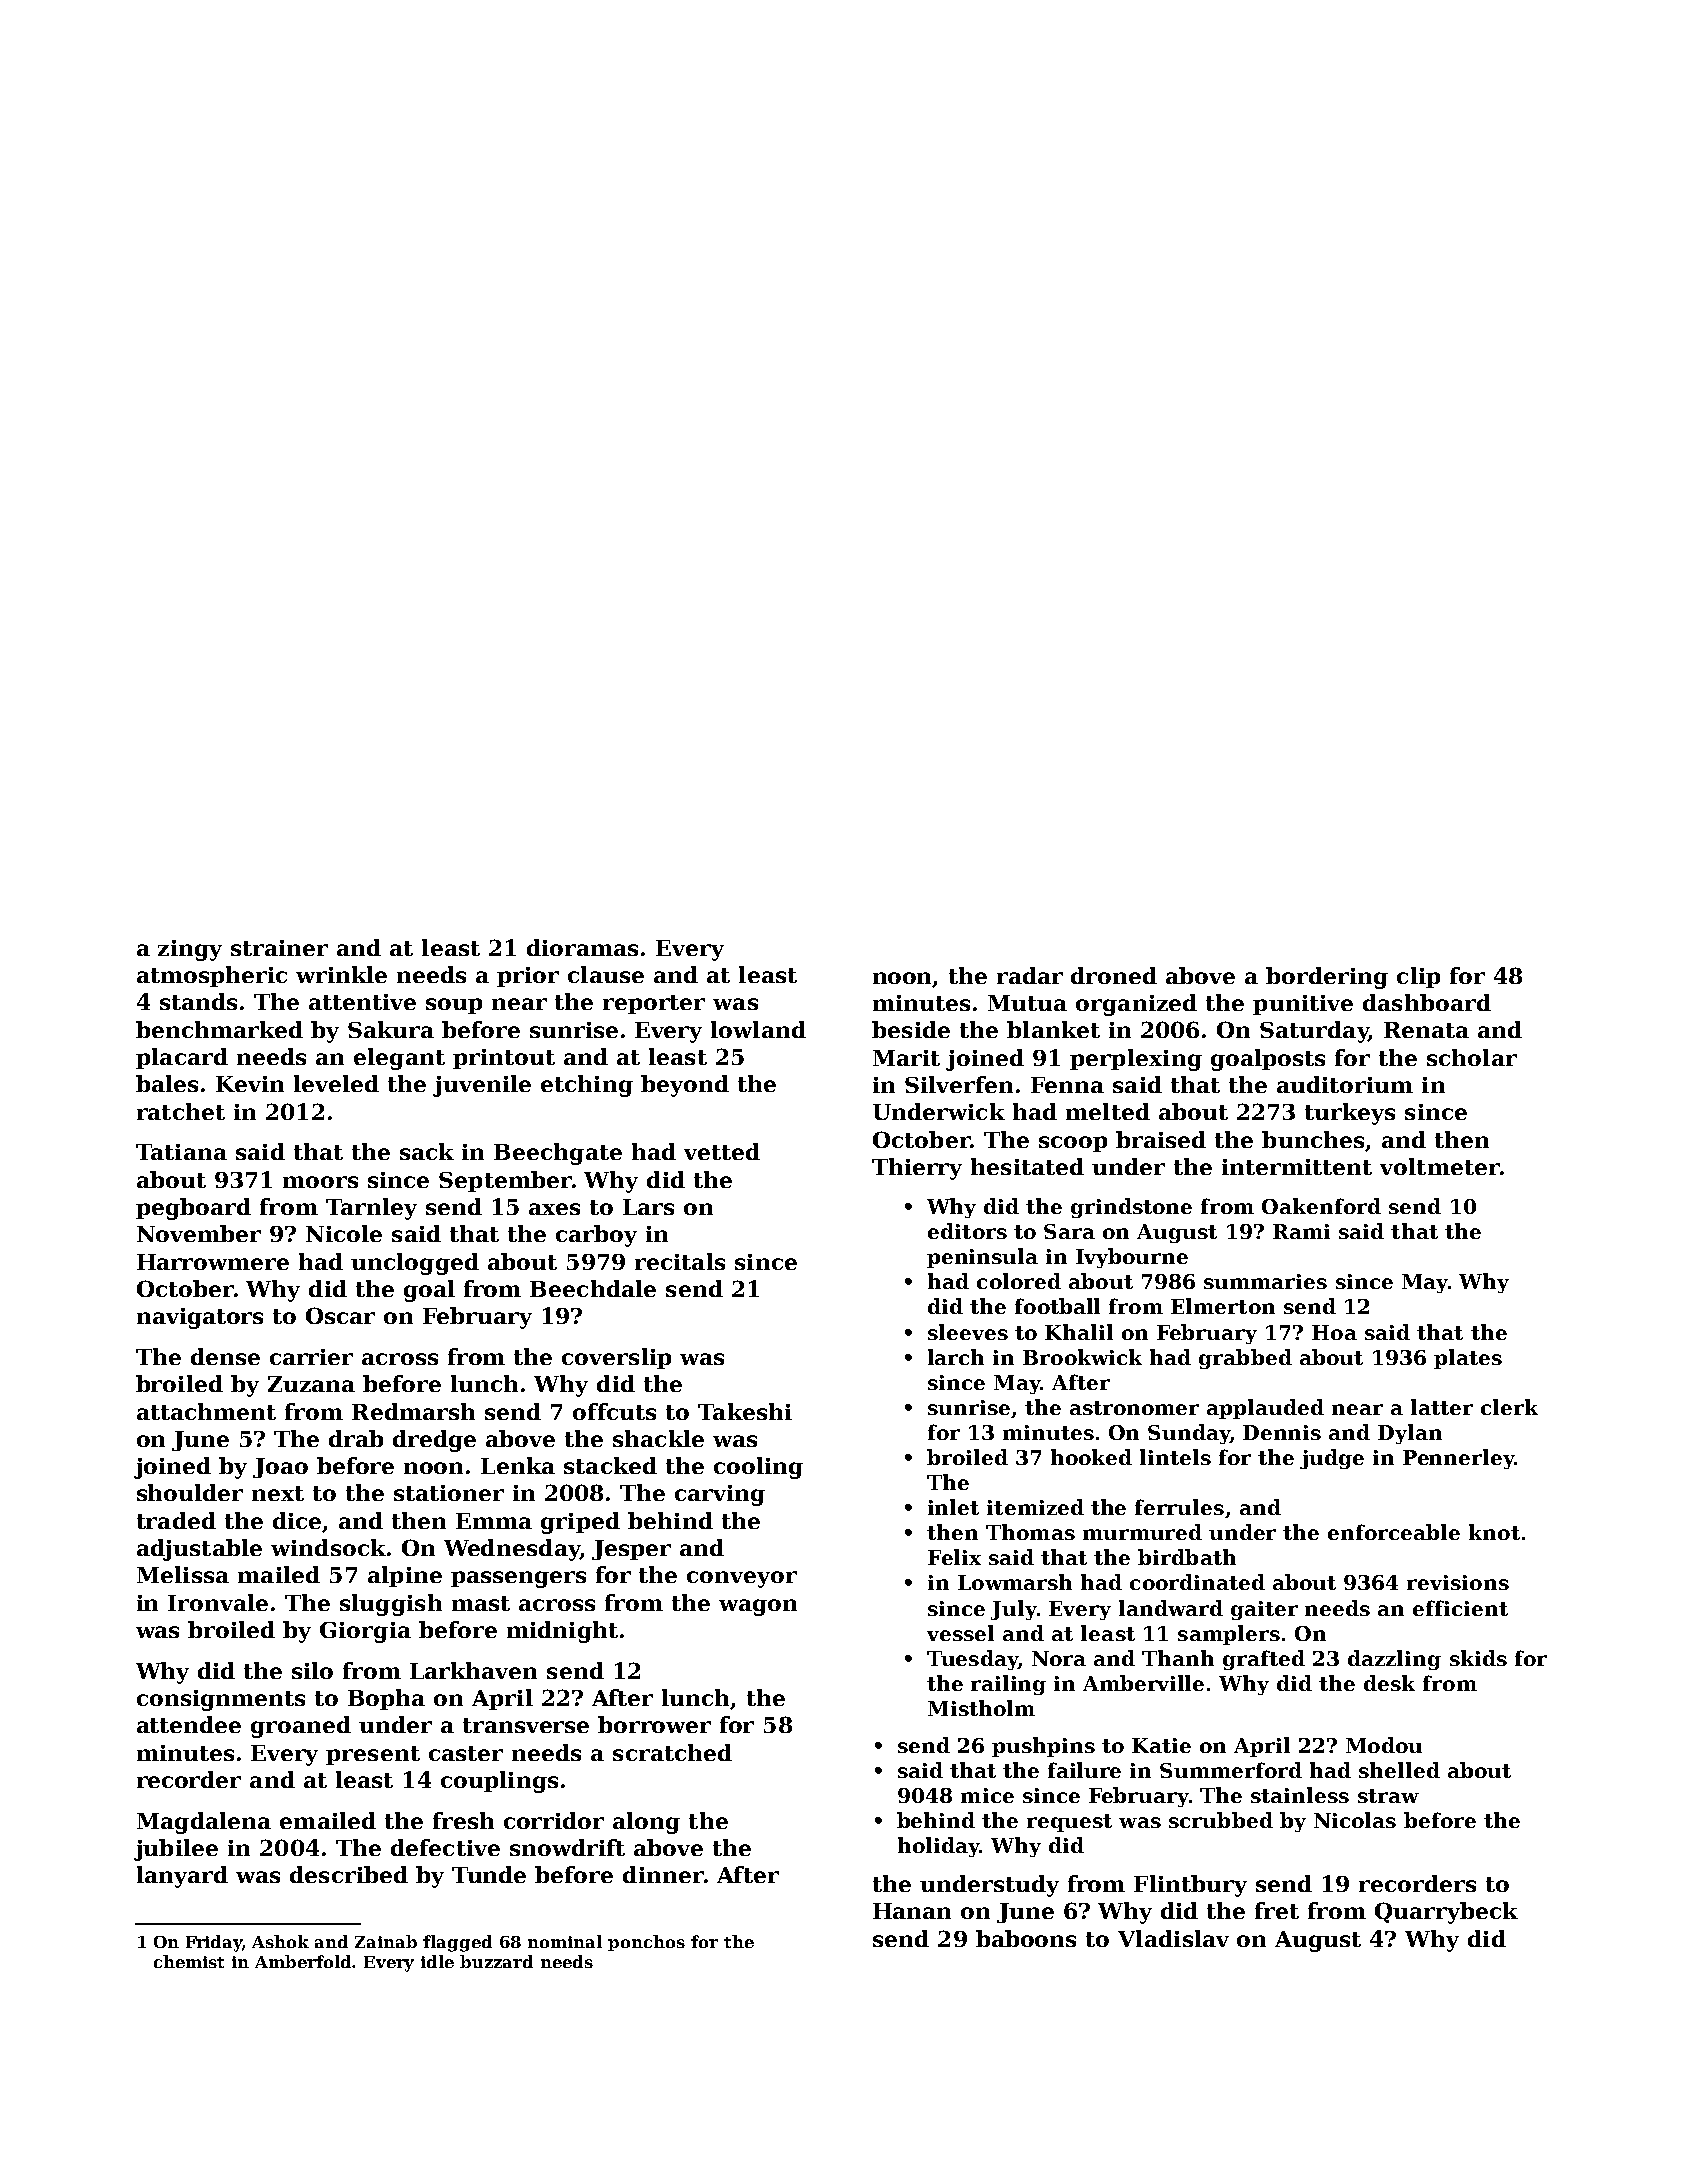  I want to click on clerk, so click(1509, 1407).
